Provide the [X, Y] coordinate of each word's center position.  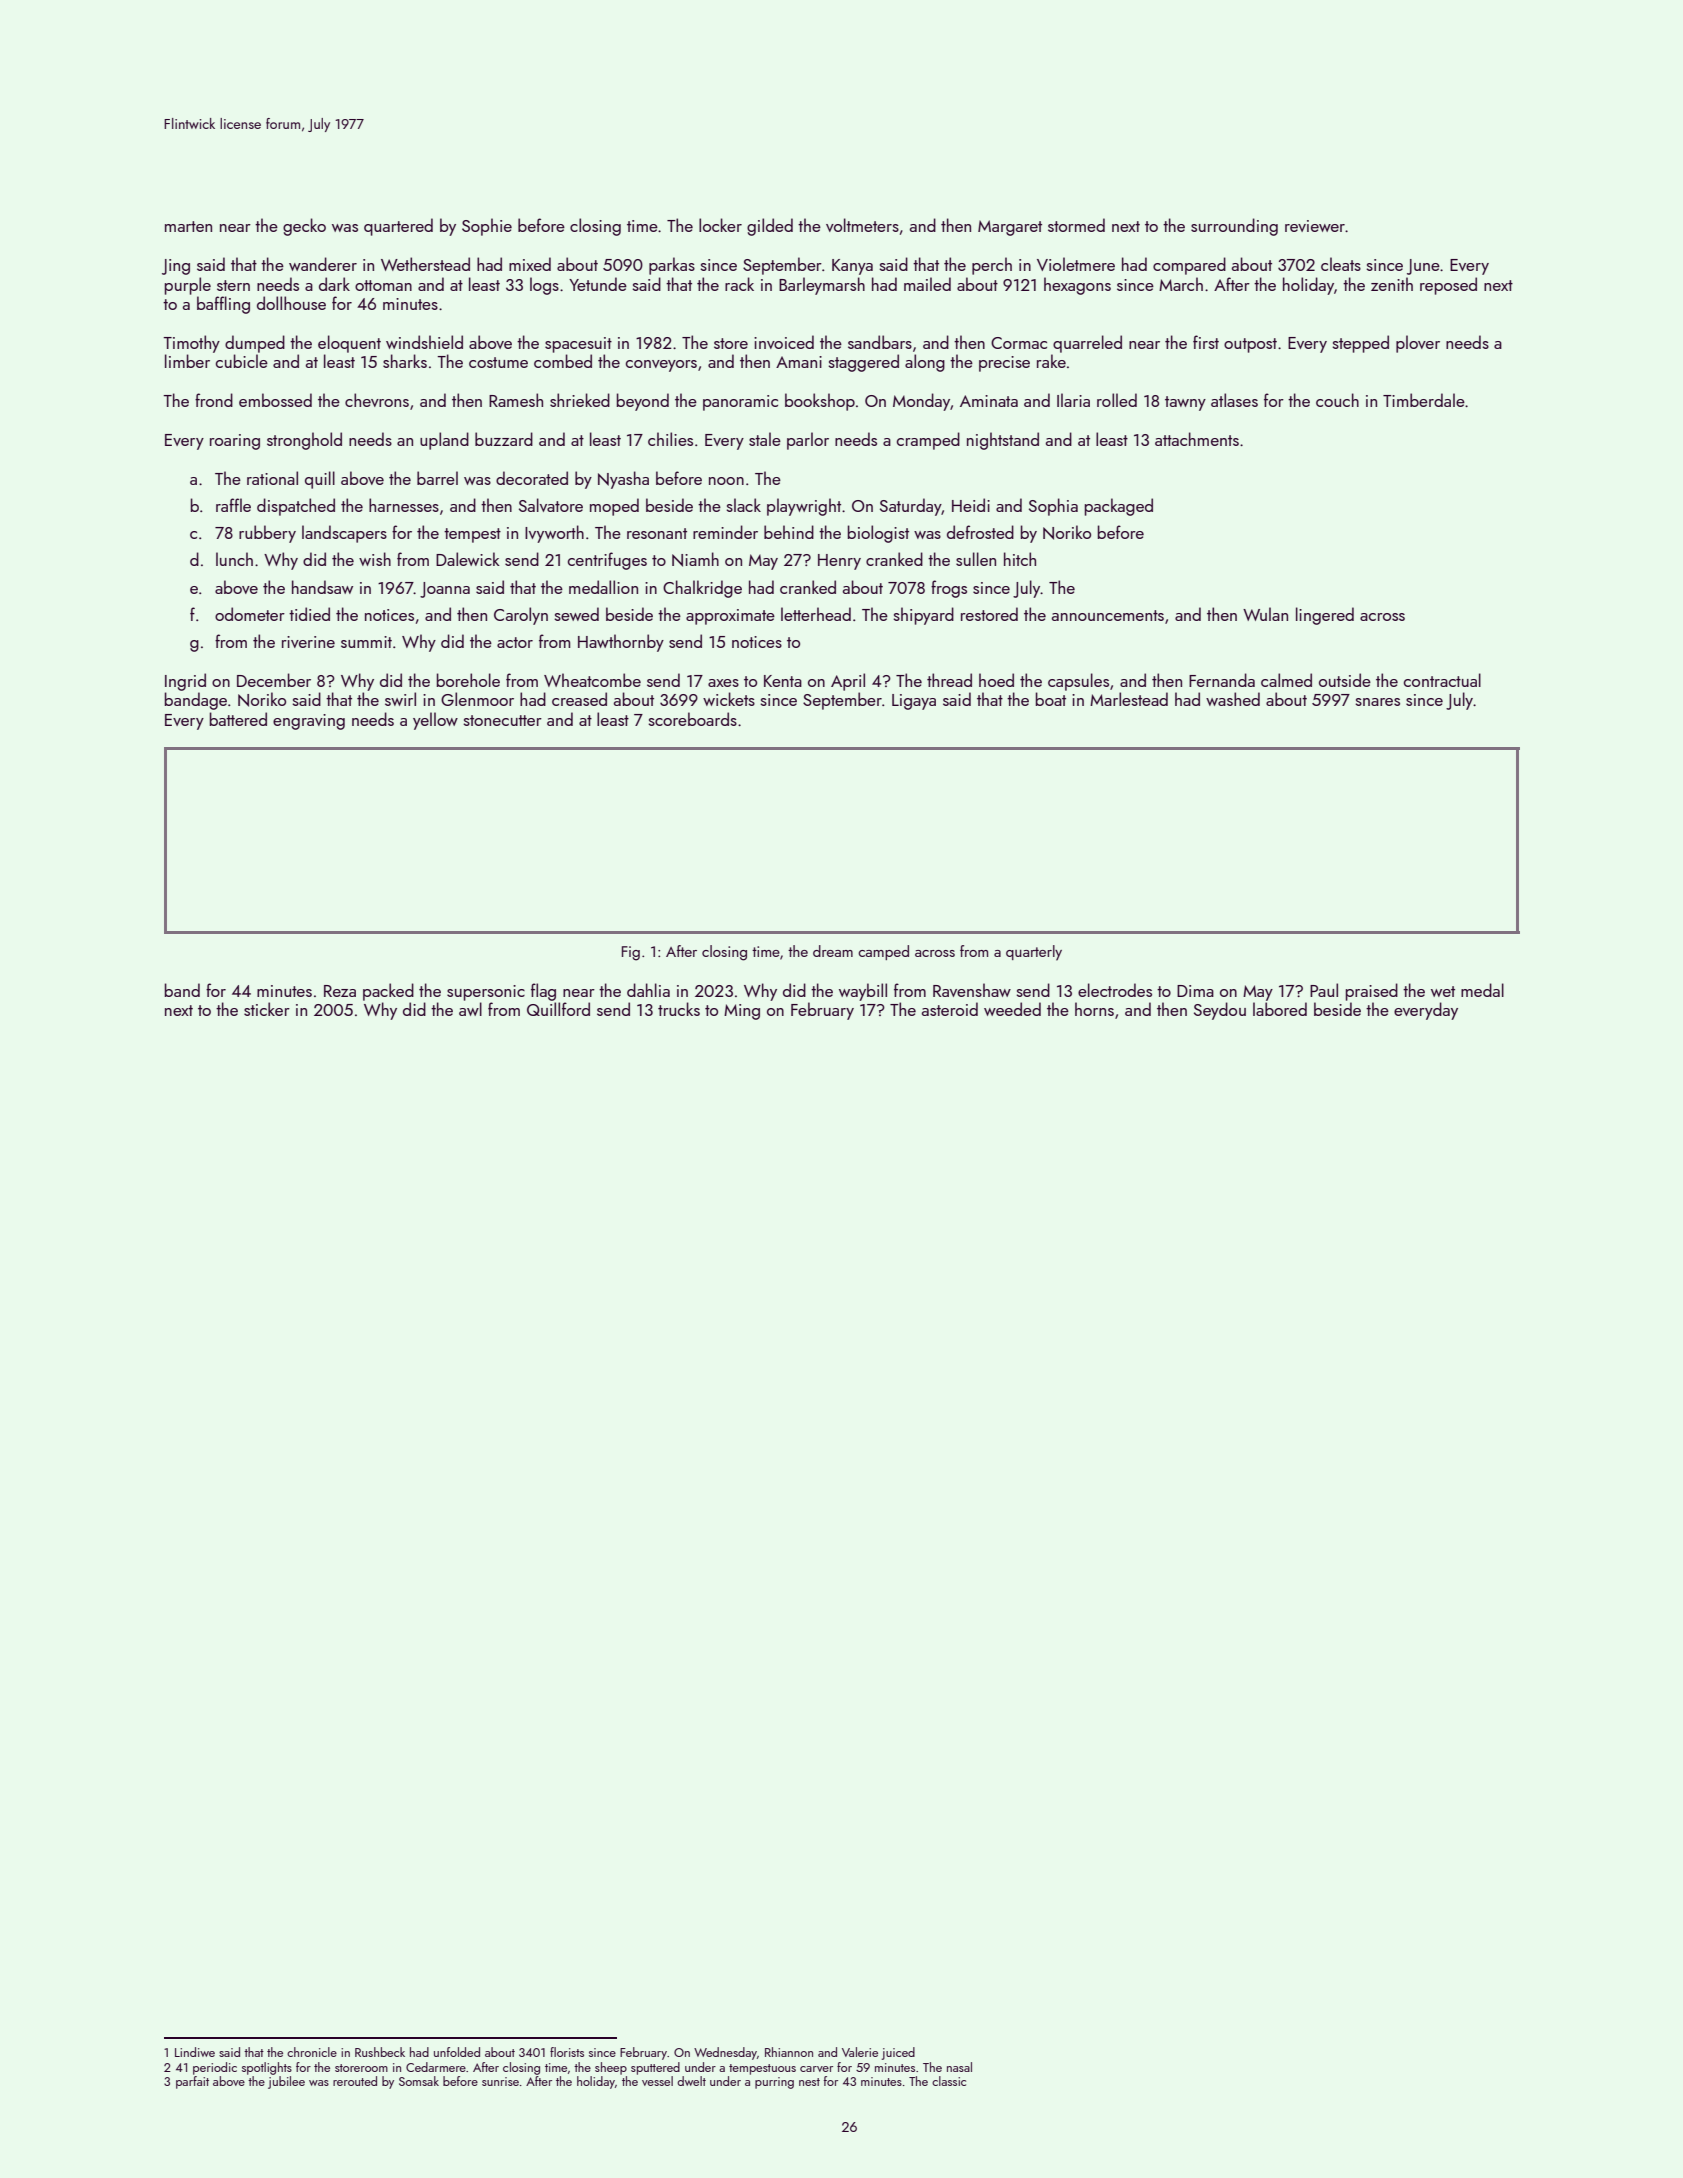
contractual [1442, 680]
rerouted [355, 2081]
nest [809, 2082]
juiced [898, 2053]
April [848, 682]
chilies [670, 439]
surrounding [1234, 227]
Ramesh [516, 400]
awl [470, 1009]
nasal [959, 2067]
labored [1280, 1009]
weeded [1012, 1009]
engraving [309, 722]
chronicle [312, 2052]
